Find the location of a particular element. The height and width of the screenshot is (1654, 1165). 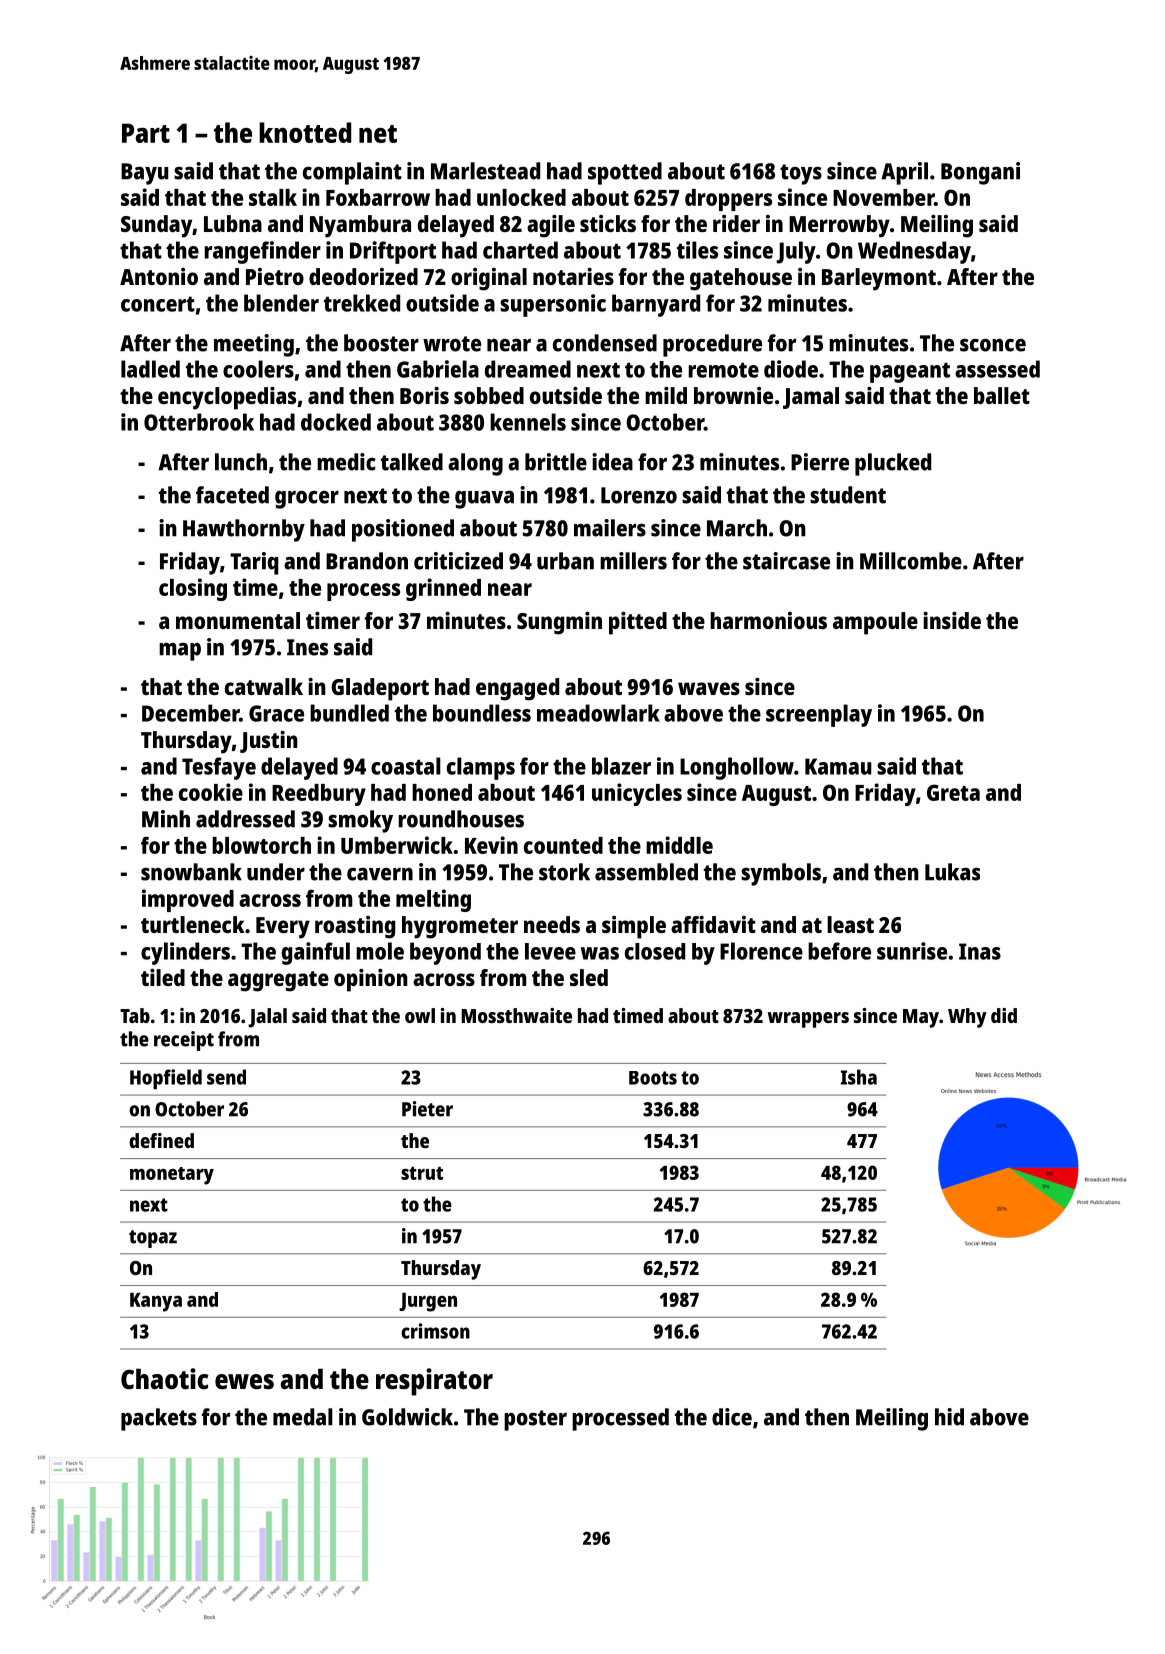

Pieter is located at coordinates (427, 1109).
